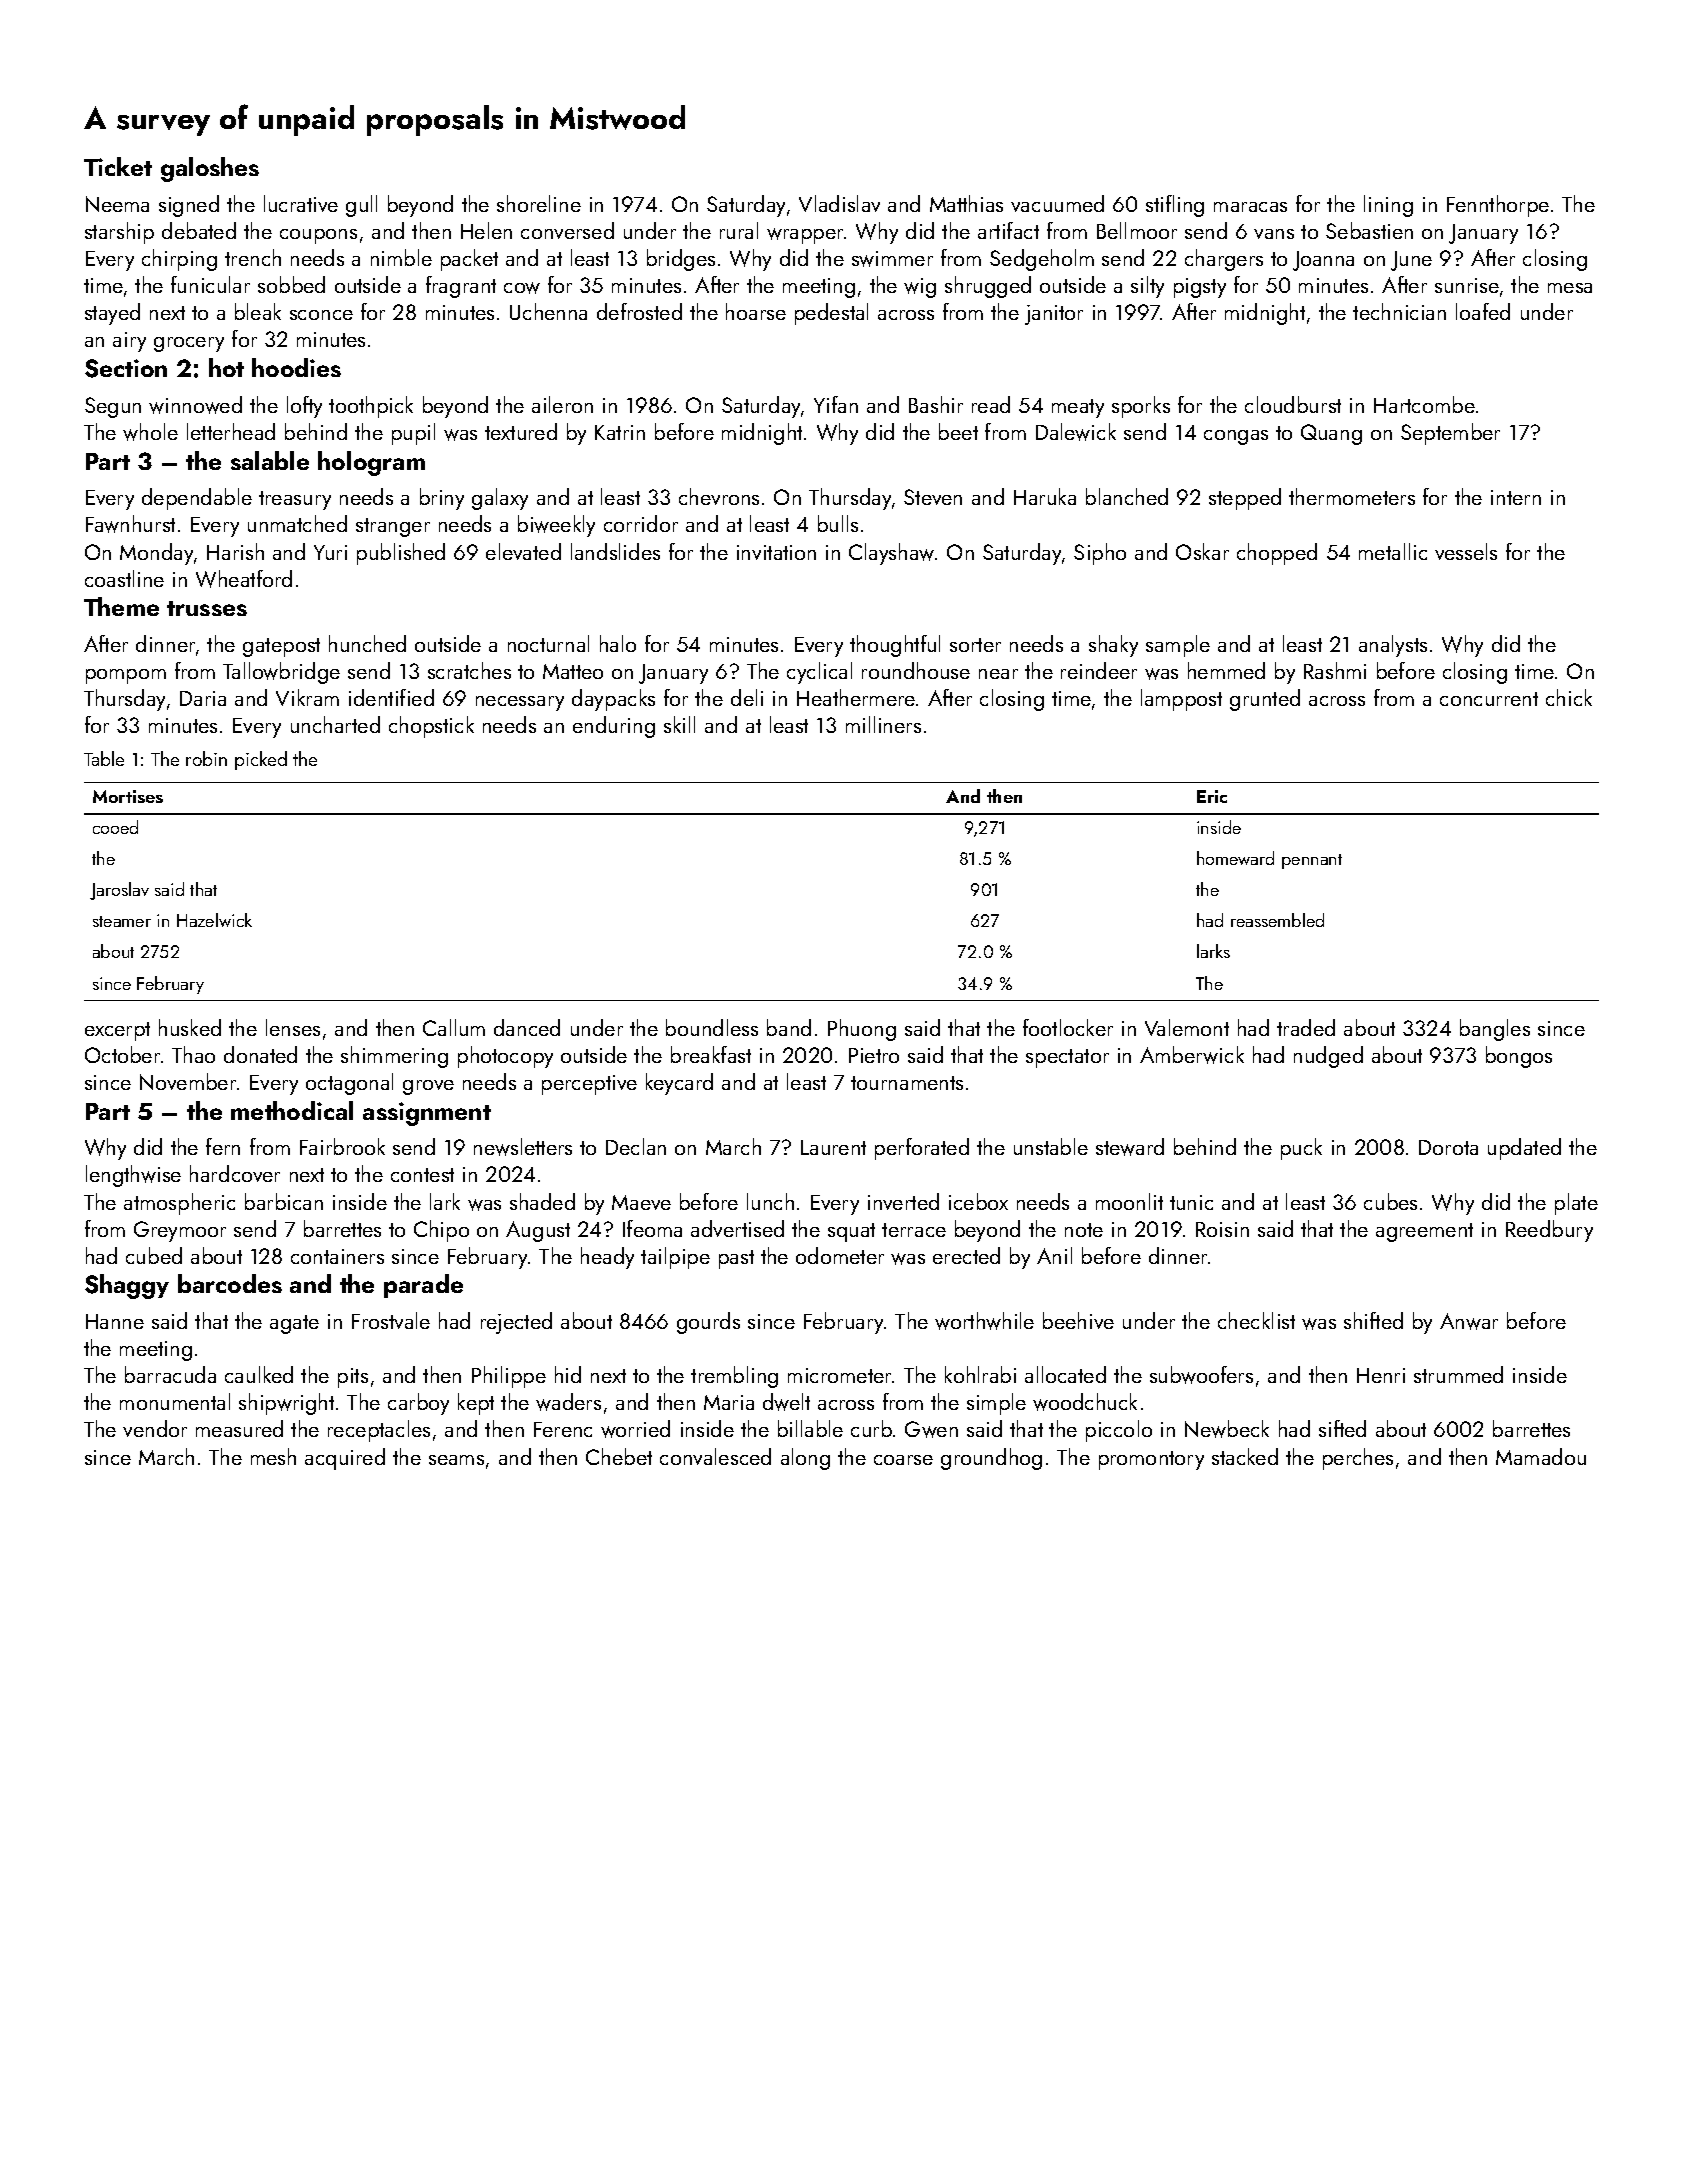 This document has height=2178, width=1683. I want to click on icebox, so click(978, 1201).
